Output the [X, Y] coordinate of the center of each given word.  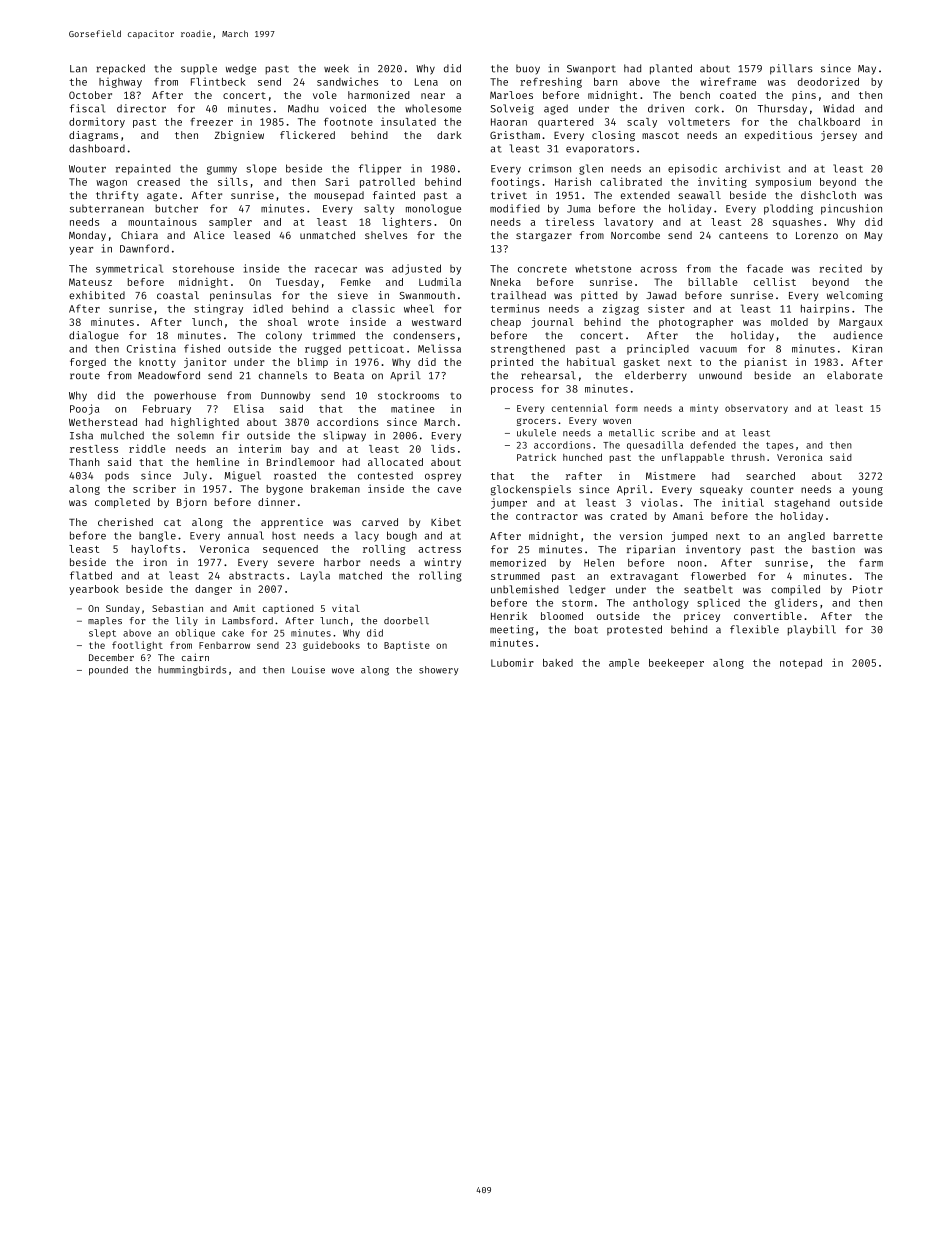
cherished [125, 522]
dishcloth [828, 195]
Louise [308, 670]
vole [325, 95]
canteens [743, 235]
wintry [442, 563]
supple [199, 69]
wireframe [728, 81]
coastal [178, 295]
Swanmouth [427, 295]
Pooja [84, 409]
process [512, 391]
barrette [858, 536]
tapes [780, 446]
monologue [433, 209]
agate [162, 197]
